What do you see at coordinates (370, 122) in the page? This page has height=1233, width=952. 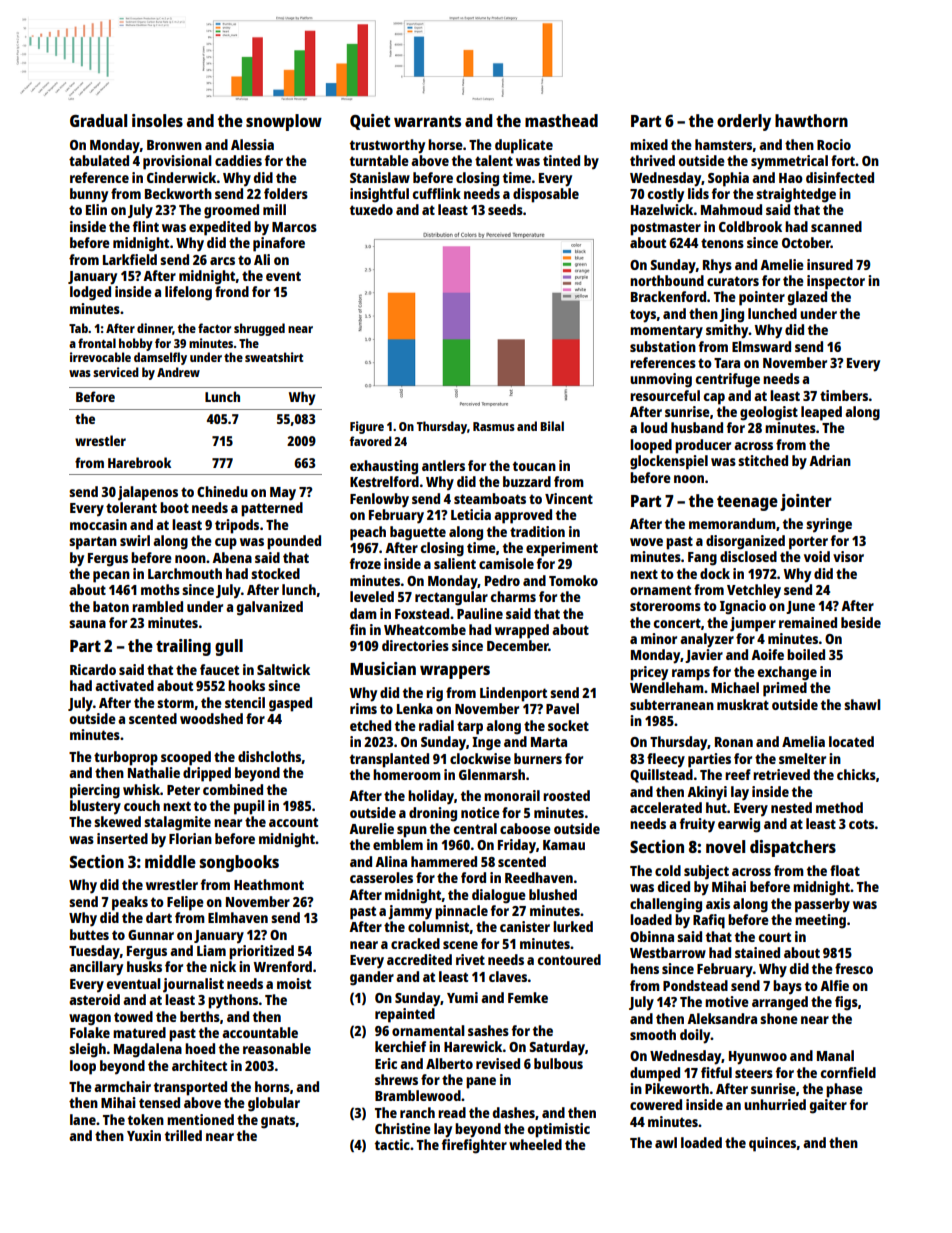 I see `Quiet` at bounding box center [370, 122].
